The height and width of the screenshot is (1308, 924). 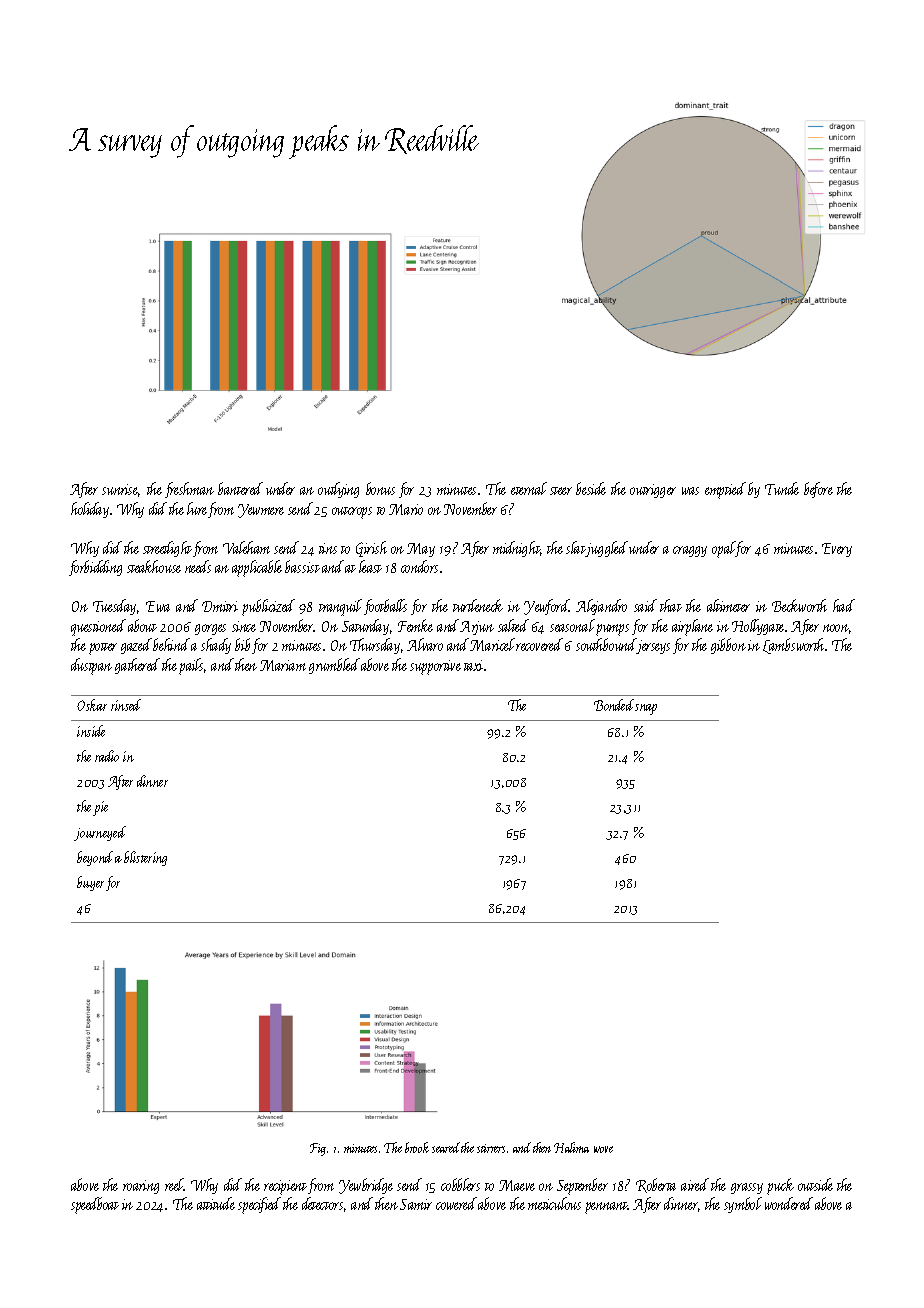 I want to click on buyer, so click(x=90, y=883).
